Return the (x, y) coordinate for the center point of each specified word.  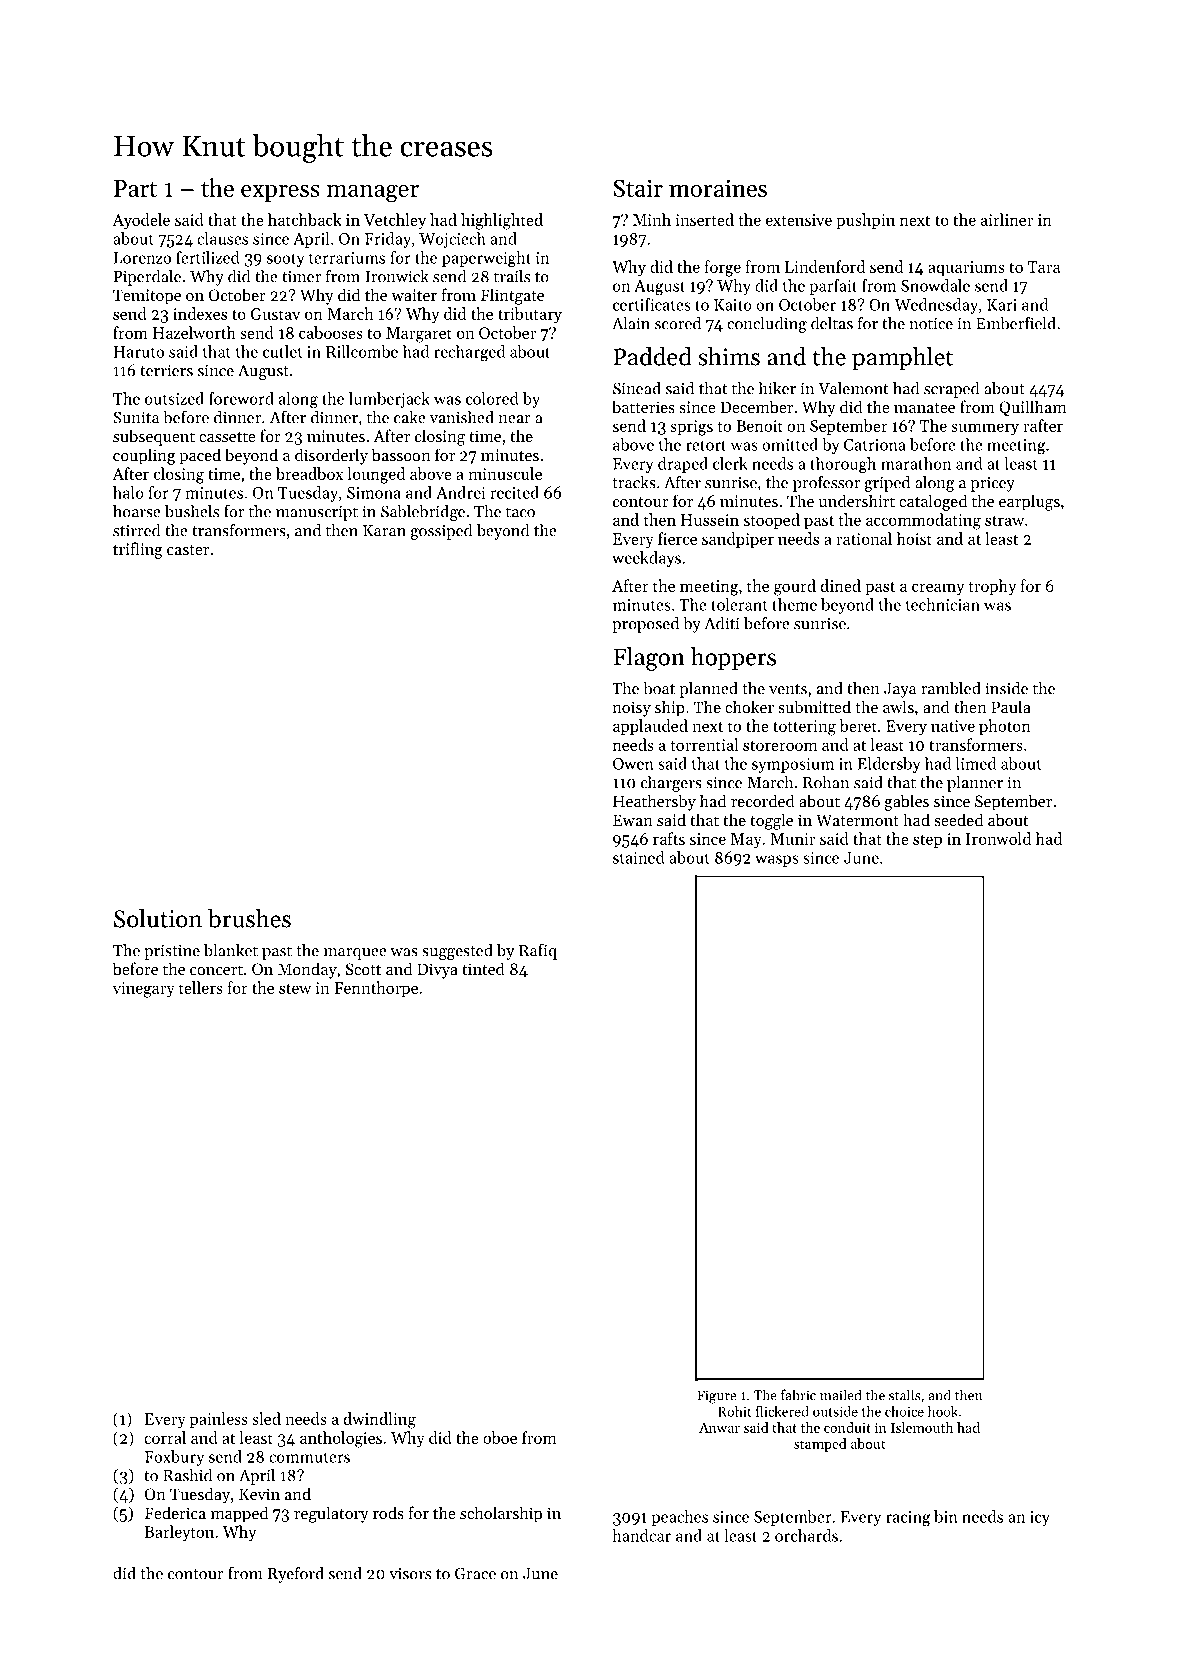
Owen (633, 764)
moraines (718, 188)
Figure (716, 1397)
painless (219, 1420)
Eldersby (889, 765)
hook (943, 1411)
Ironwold (998, 838)
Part (135, 188)
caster (188, 550)
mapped (239, 1514)
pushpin (865, 221)
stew (295, 988)
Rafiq (538, 951)
